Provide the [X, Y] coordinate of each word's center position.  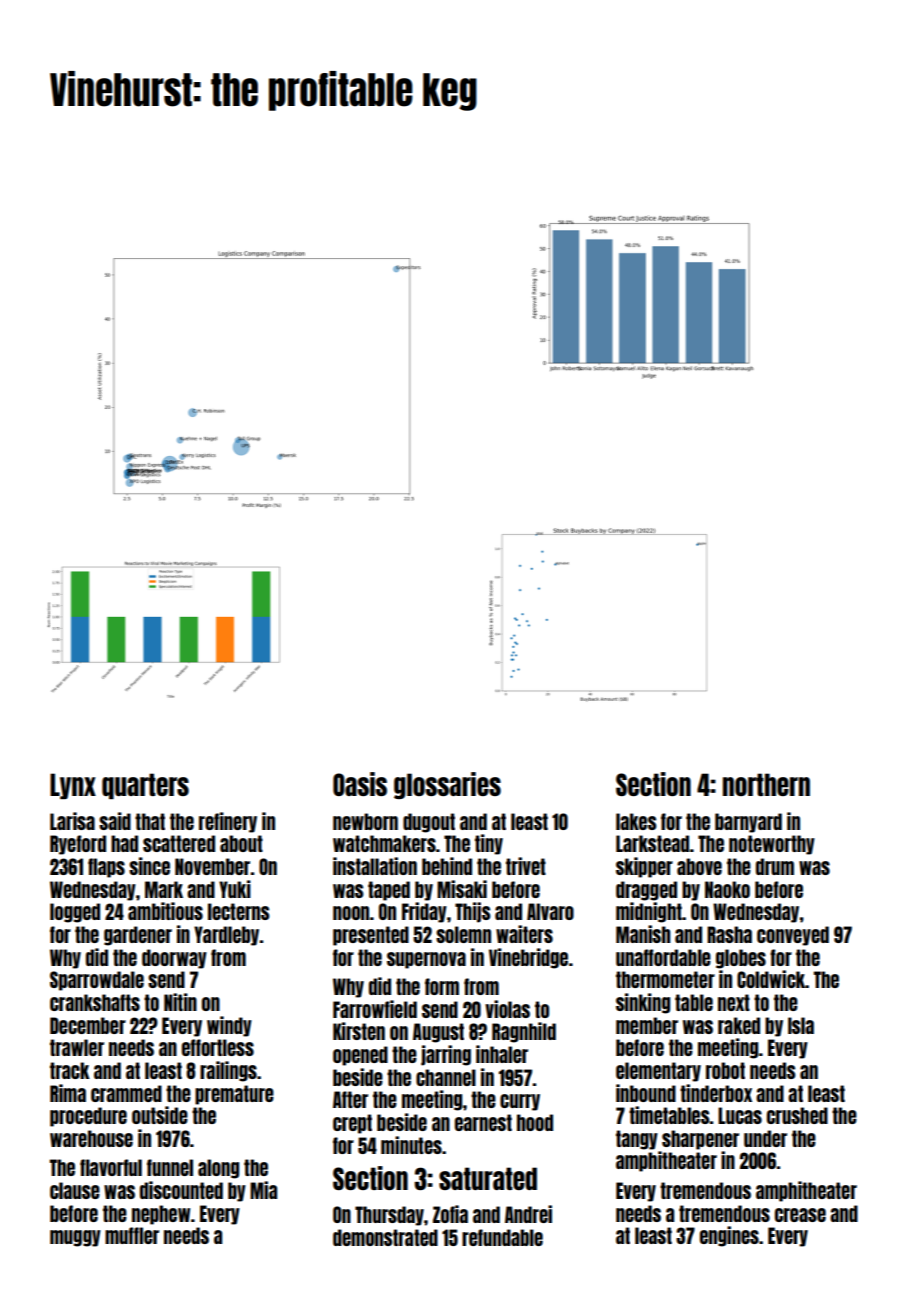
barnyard [748, 823]
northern [766, 784]
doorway [174, 959]
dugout [429, 823]
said [115, 821]
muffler [132, 1235]
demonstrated [385, 1237]
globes [741, 959]
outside [160, 1115]
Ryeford [78, 845]
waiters [524, 934]
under [765, 1138]
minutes [411, 1145]
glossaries [447, 785]
